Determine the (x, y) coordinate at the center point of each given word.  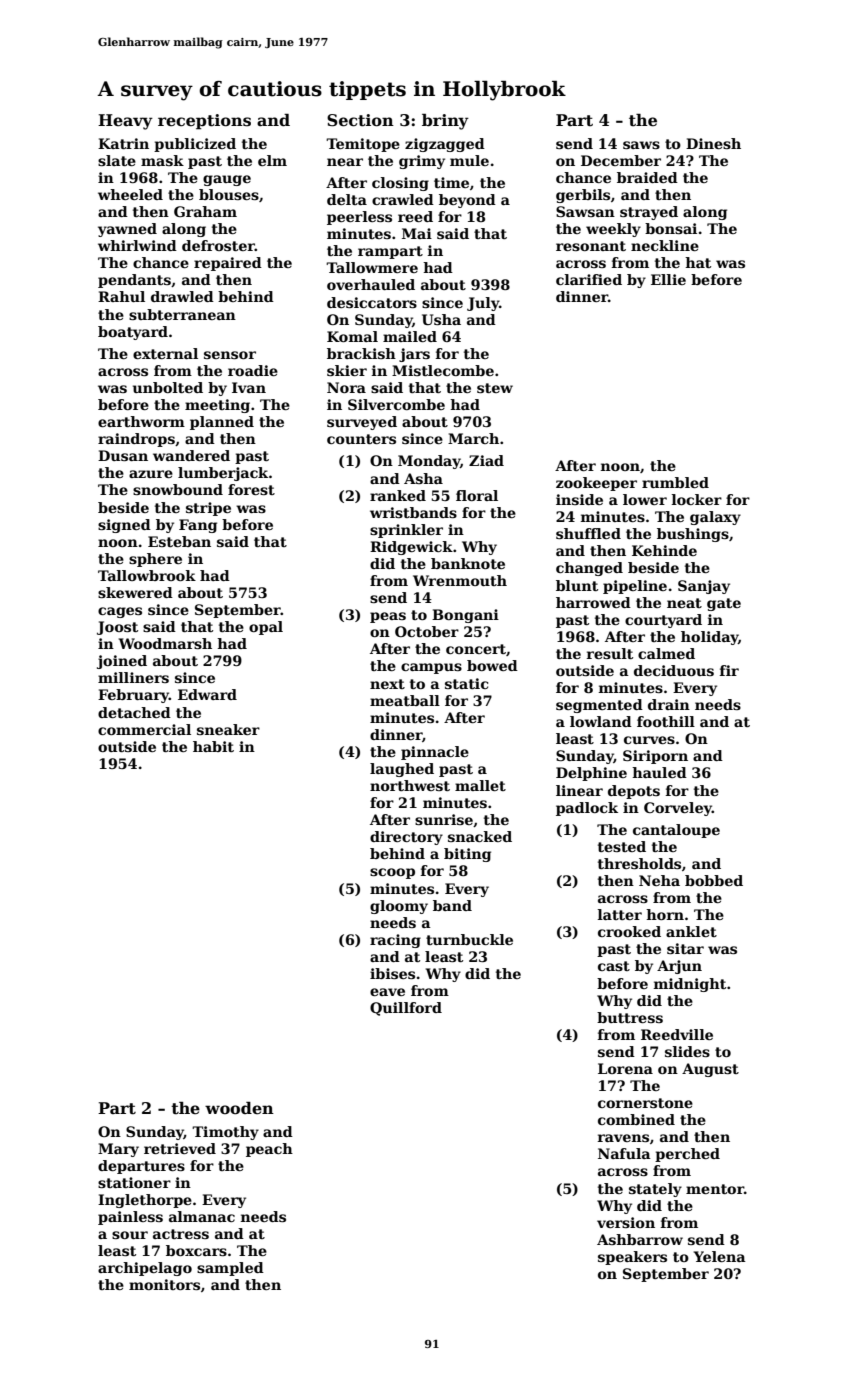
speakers (632, 1258)
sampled (230, 1269)
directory (406, 838)
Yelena (720, 1256)
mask (162, 160)
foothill (666, 721)
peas (388, 617)
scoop (392, 873)
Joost (117, 628)
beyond (467, 201)
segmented (599, 706)
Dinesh (713, 143)
